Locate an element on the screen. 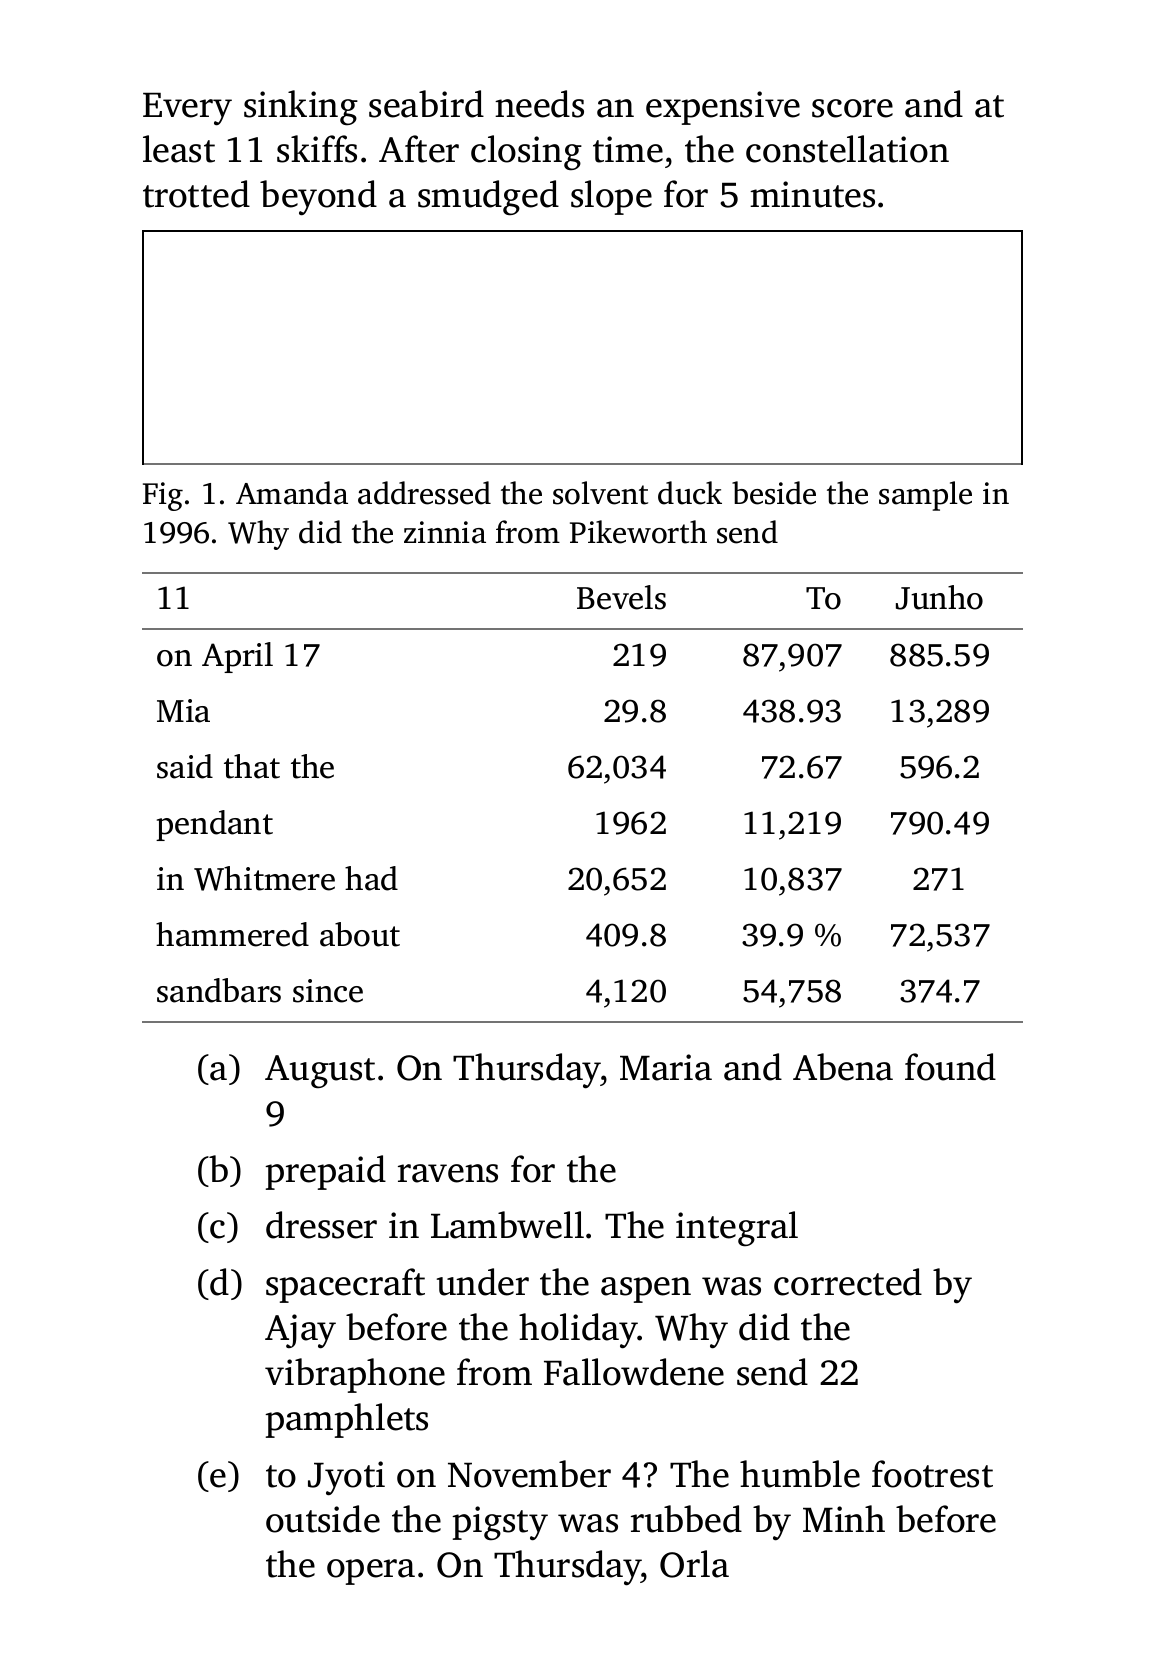 The width and height of the screenshot is (1165, 1654). slope is located at coordinates (611, 197).
